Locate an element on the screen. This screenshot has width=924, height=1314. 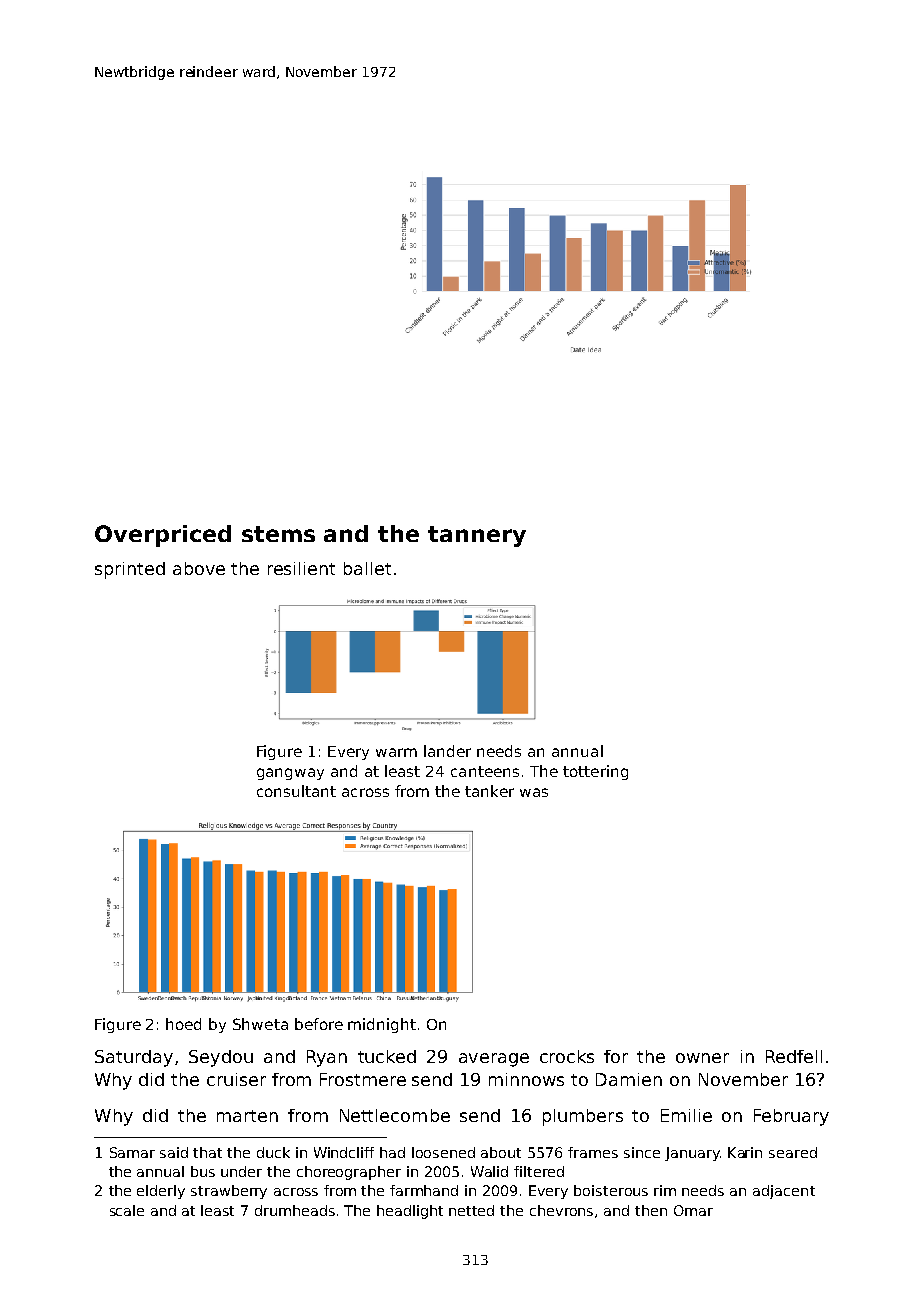
netted is located at coordinates (471, 1210).
